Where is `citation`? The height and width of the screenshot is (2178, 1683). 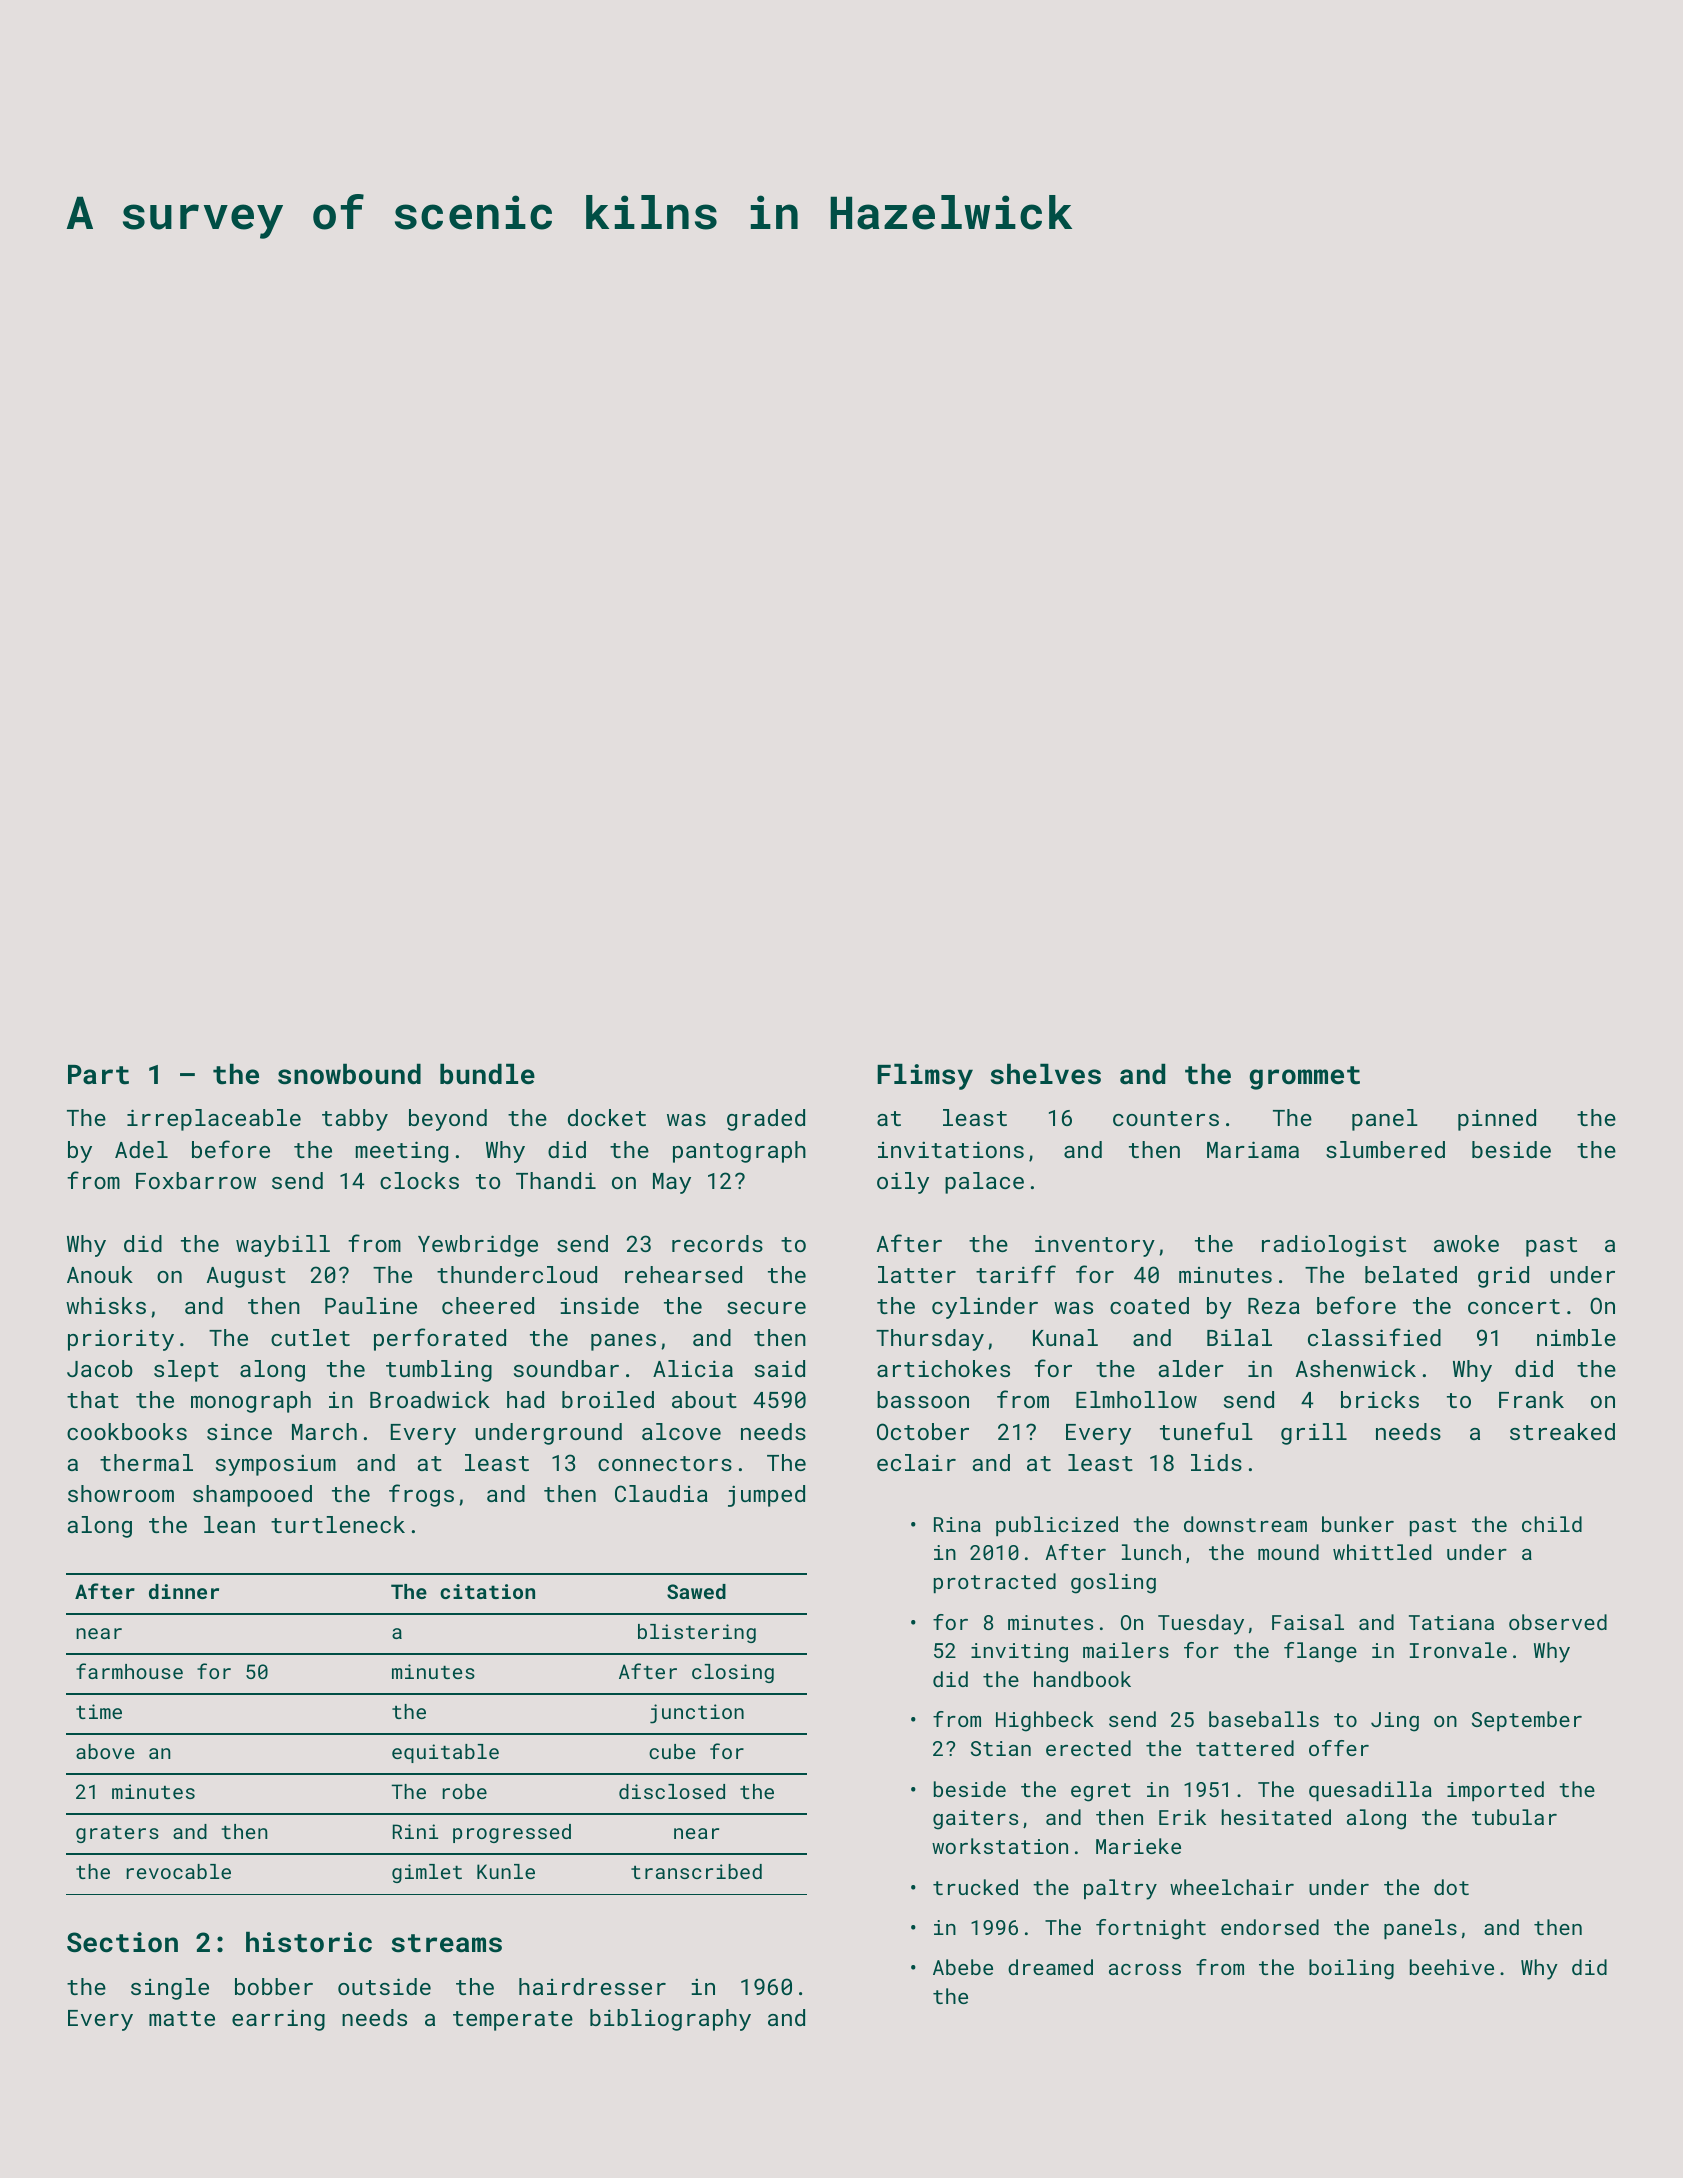
citation is located at coordinates (487, 1591).
